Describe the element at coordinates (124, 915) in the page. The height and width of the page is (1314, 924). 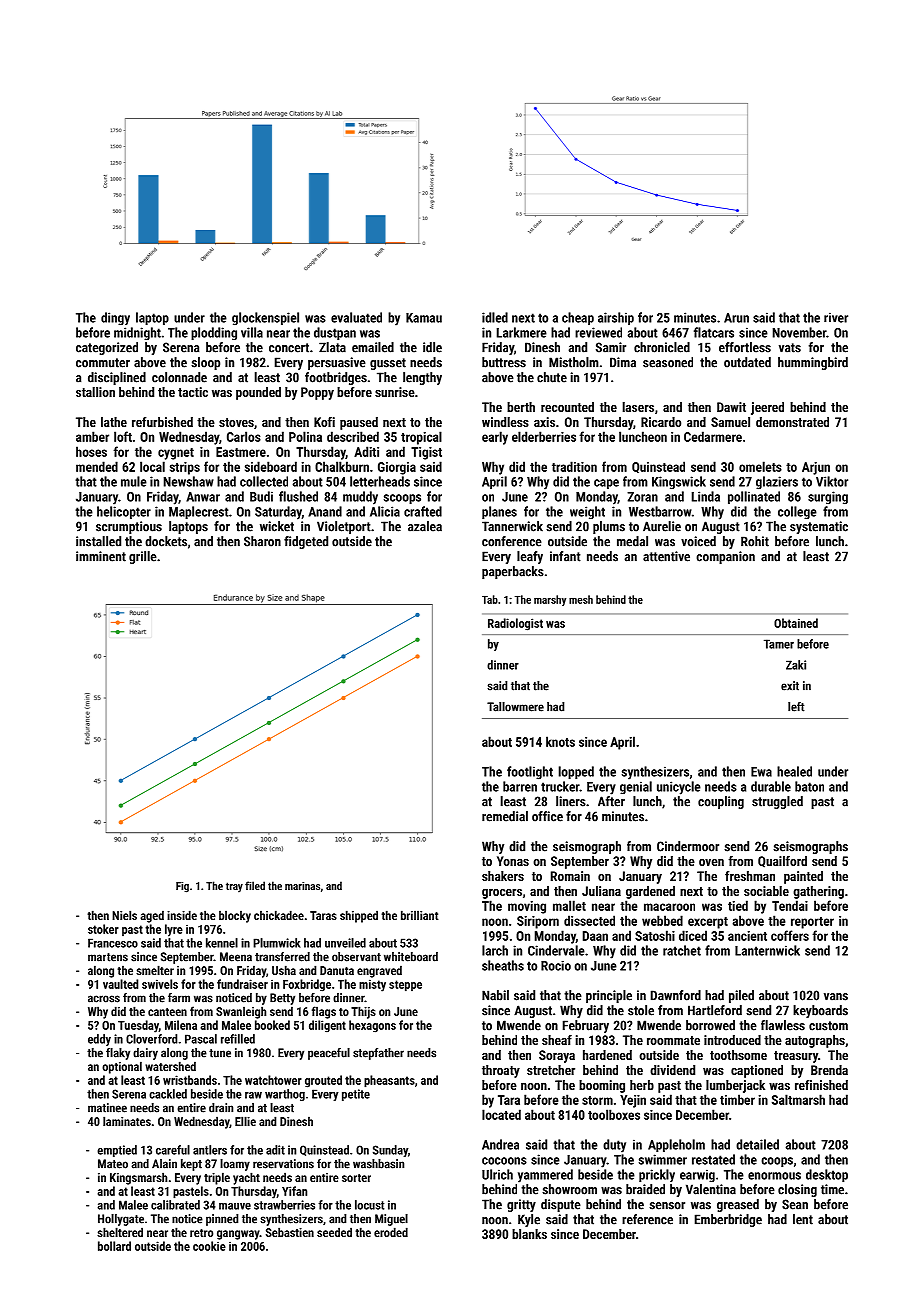
I see `Niels` at that location.
